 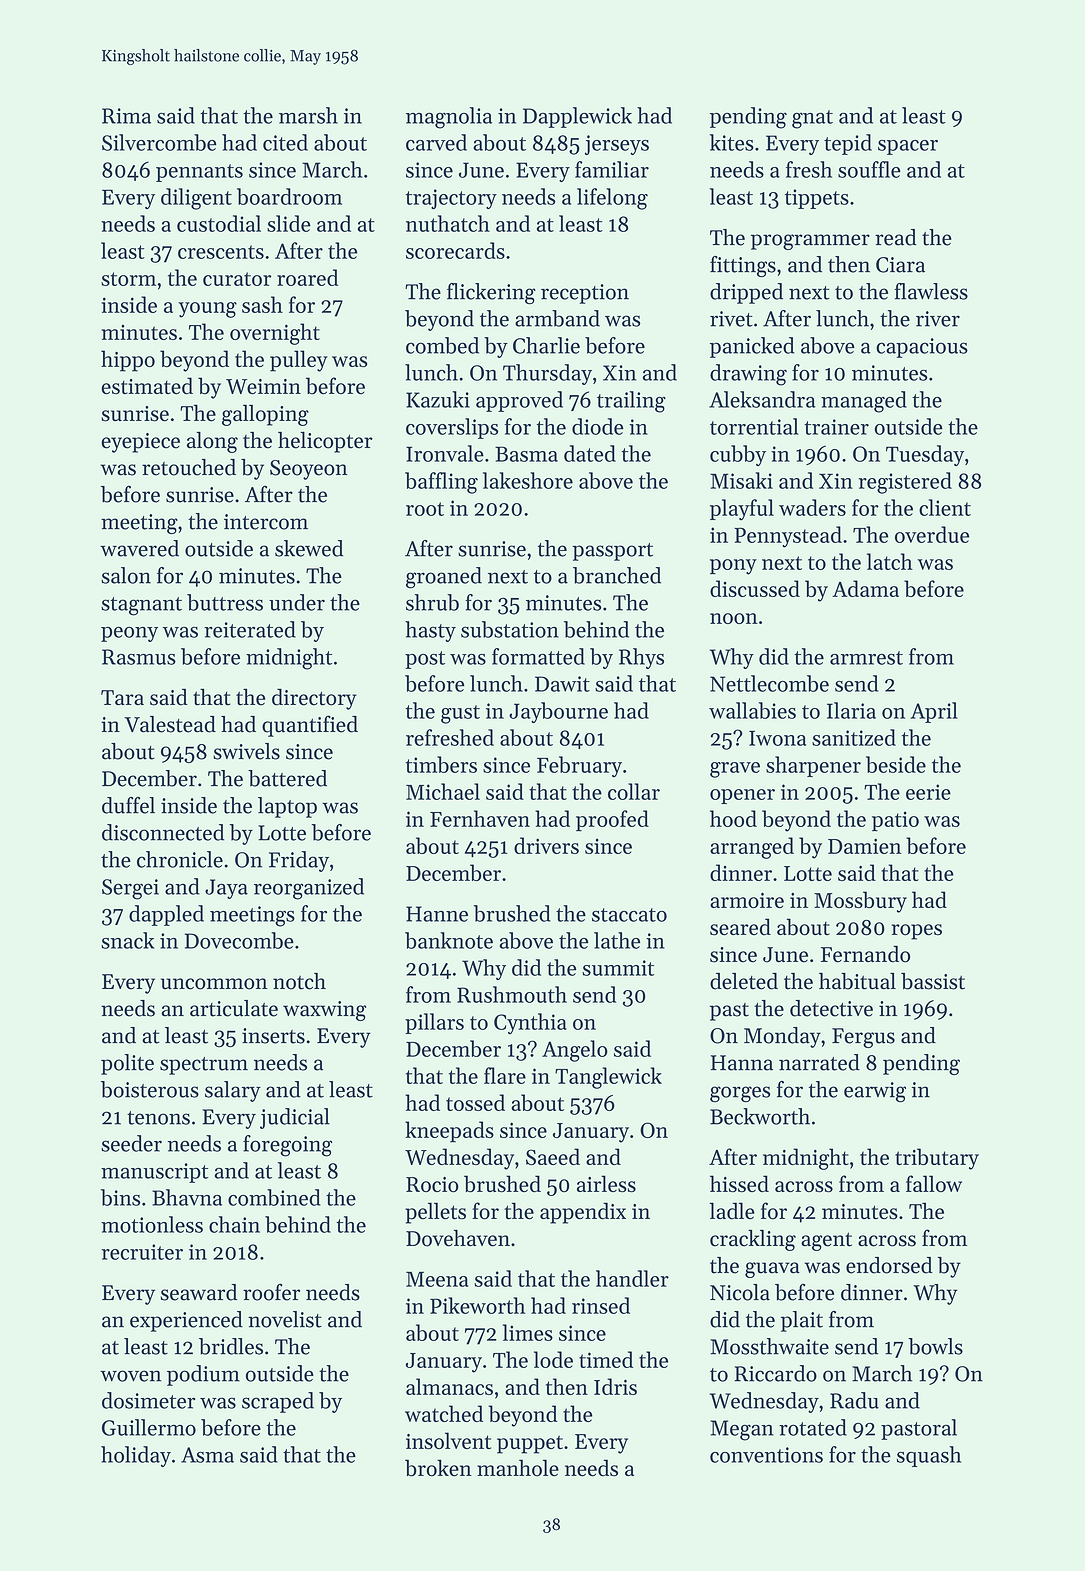 I want to click on marsh, so click(x=308, y=115).
